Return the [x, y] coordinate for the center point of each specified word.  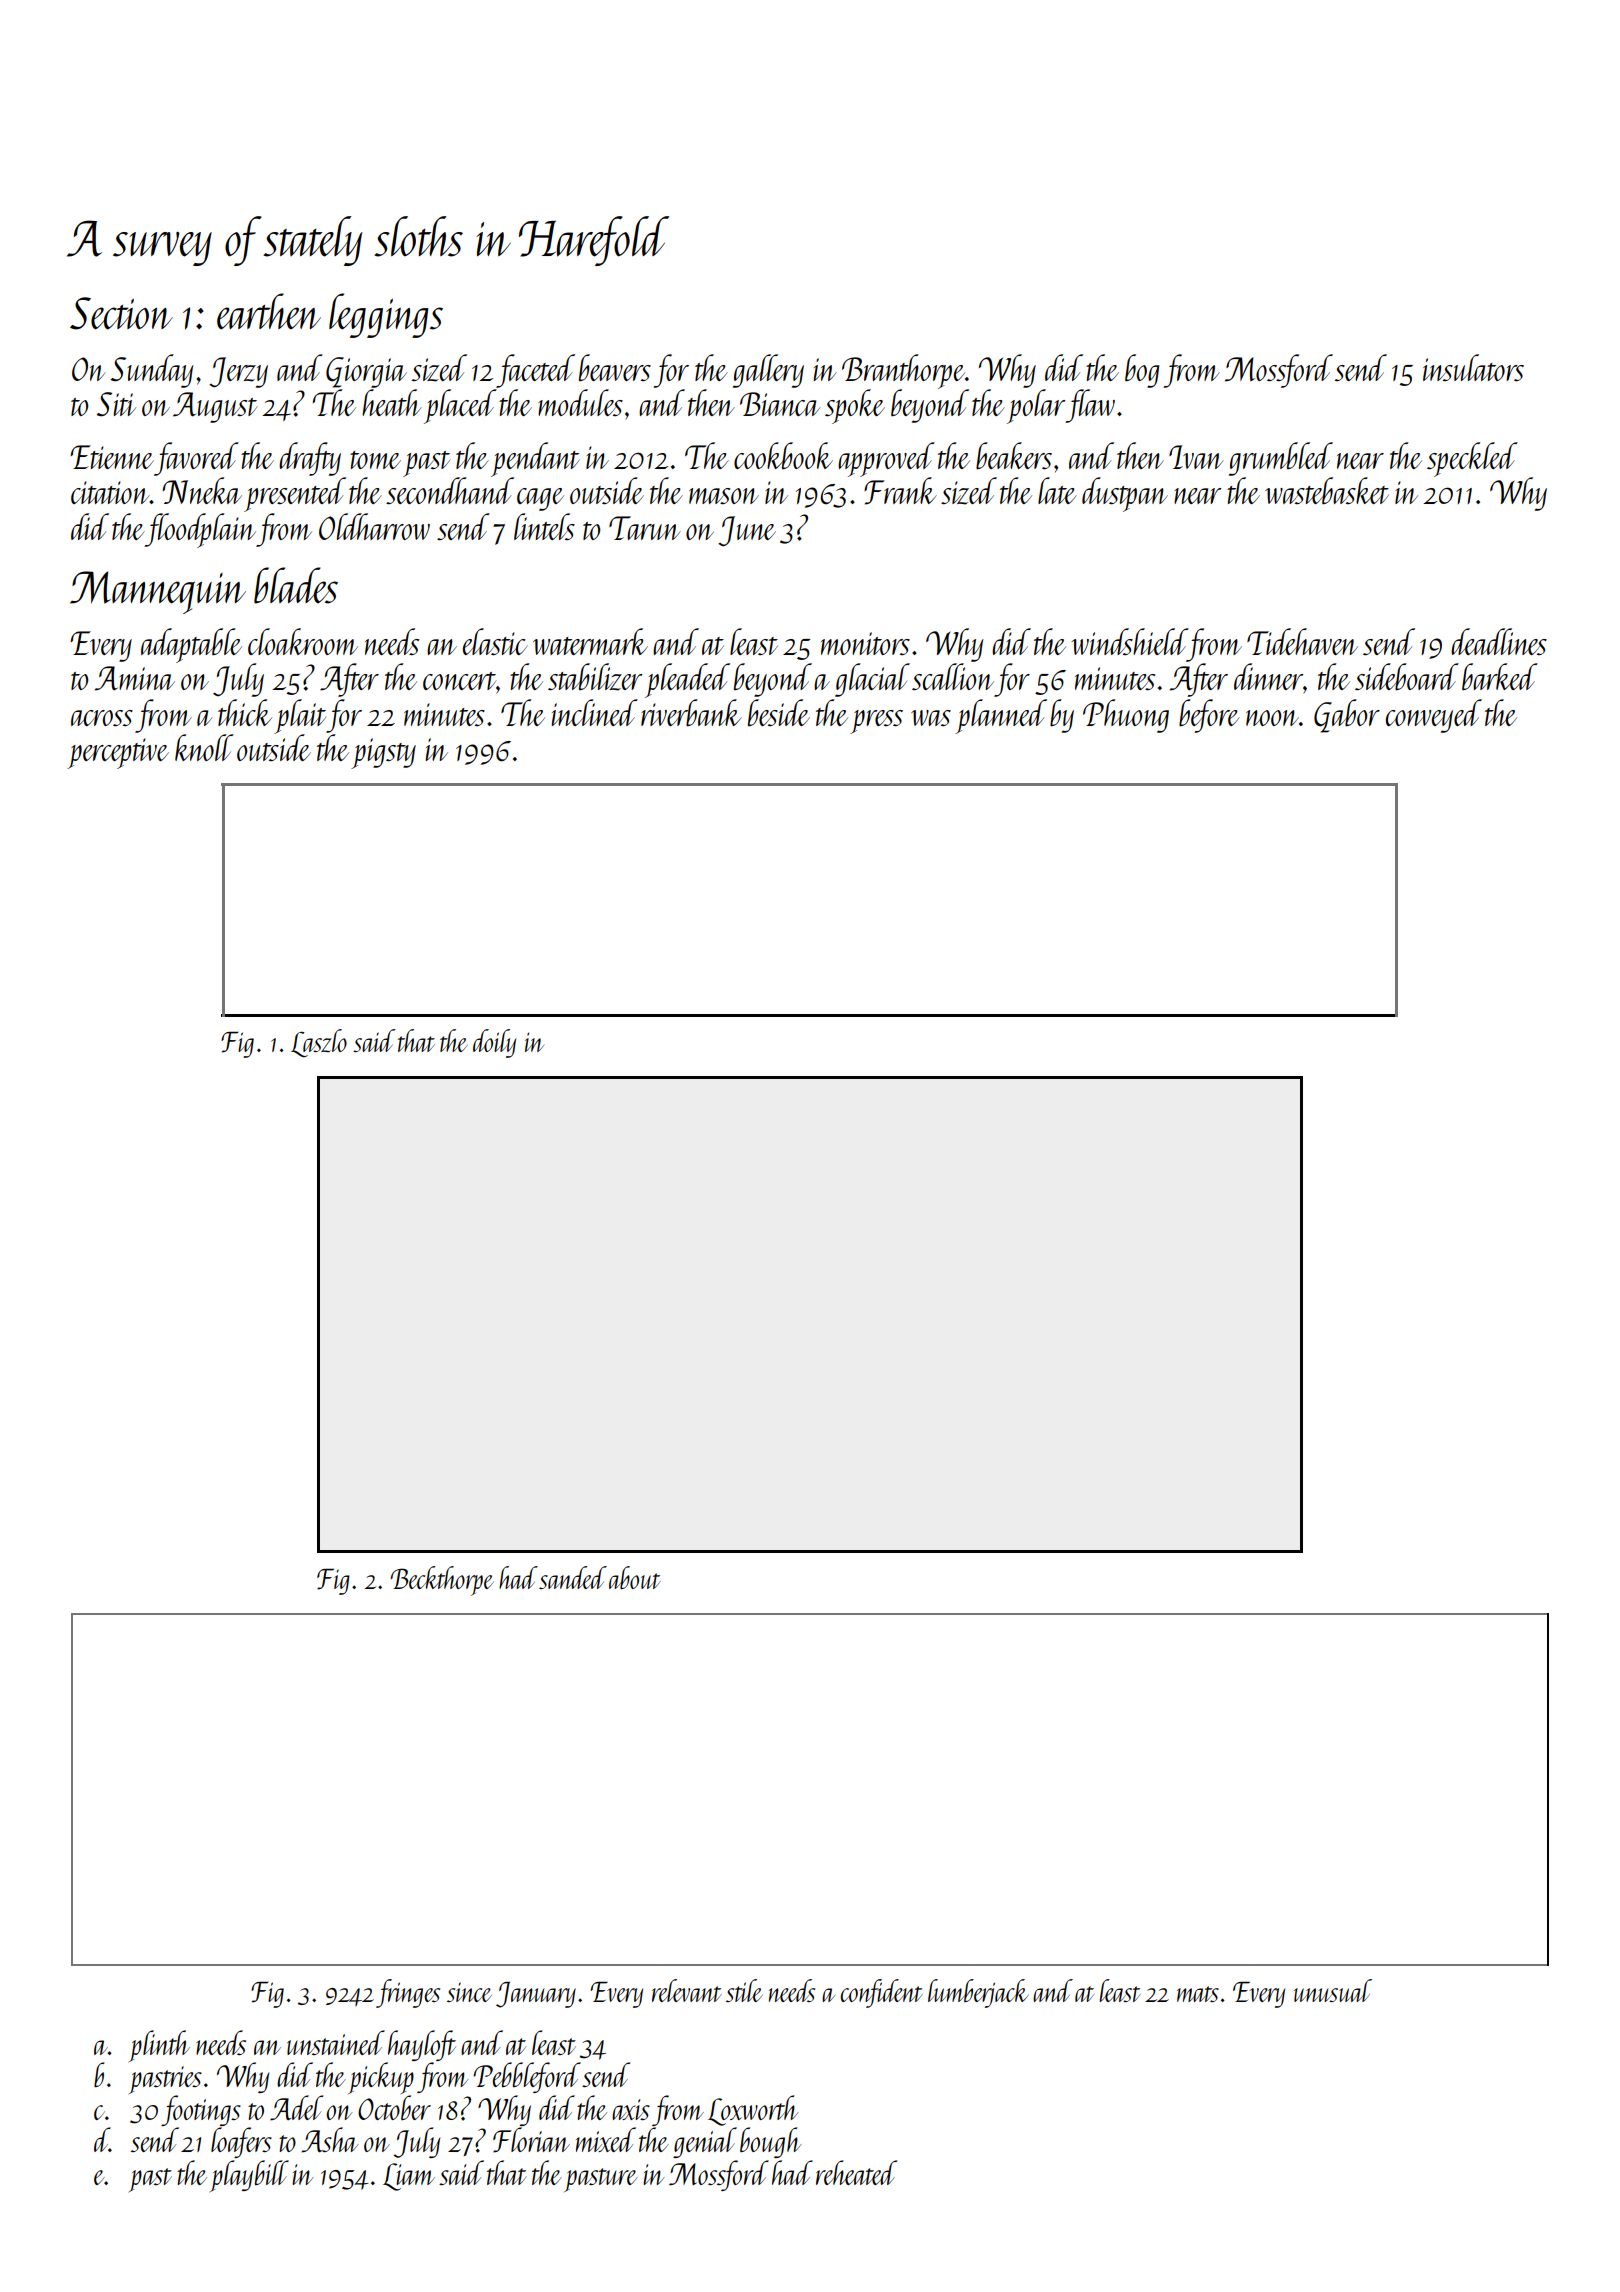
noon [1272, 718]
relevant [687, 1990]
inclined [595, 712]
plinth [159, 2046]
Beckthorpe [442, 1581]
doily [494, 1043]
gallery [768, 371]
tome [375, 460]
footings [201, 2110]
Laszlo [319, 1043]
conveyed [1434, 716]
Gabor [1347, 716]
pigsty [383, 753]
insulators [1473, 367]
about [635, 1577]
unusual [1333, 1990]
